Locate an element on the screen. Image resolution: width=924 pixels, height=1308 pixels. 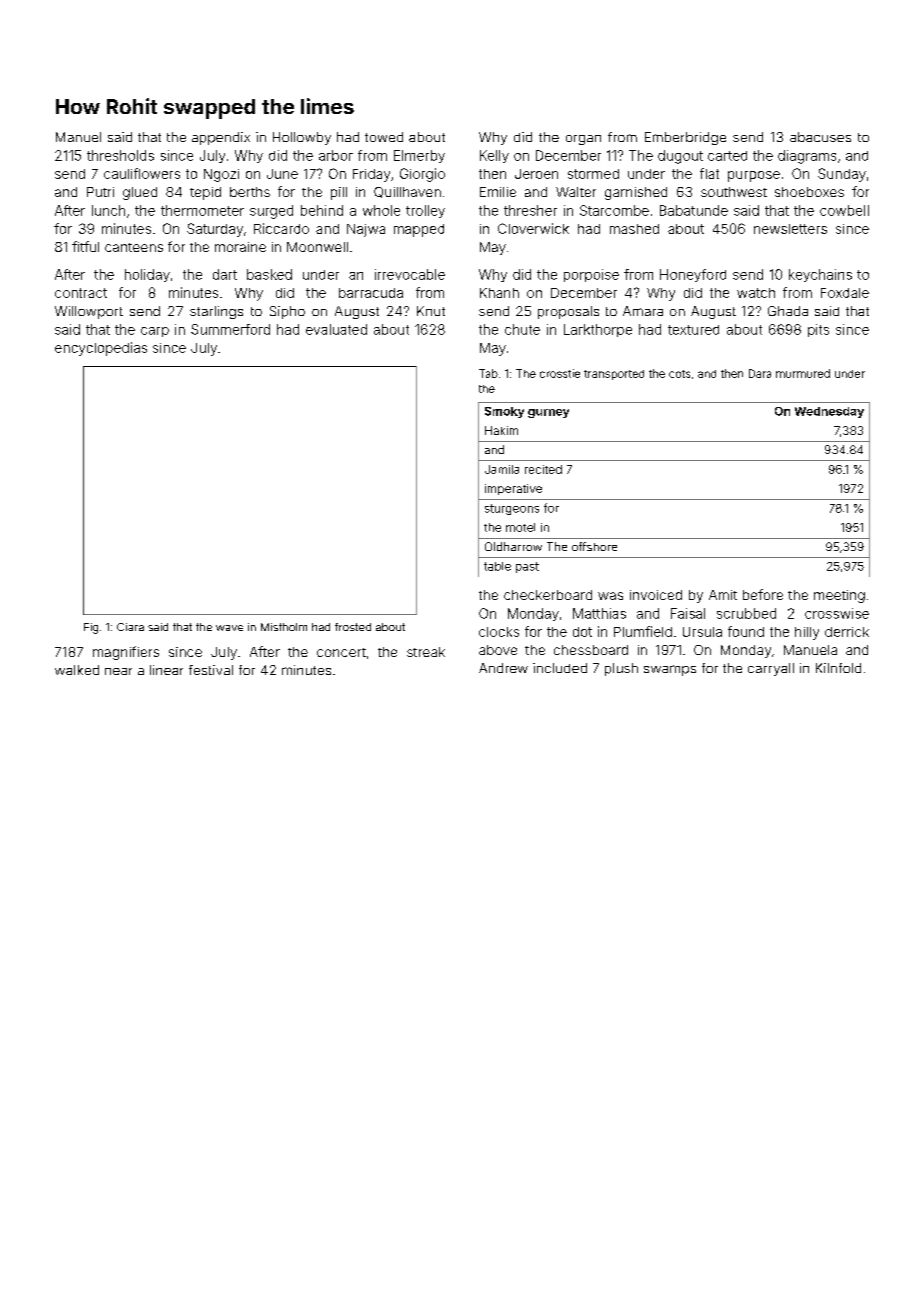
thresher is located at coordinates (530, 210).
